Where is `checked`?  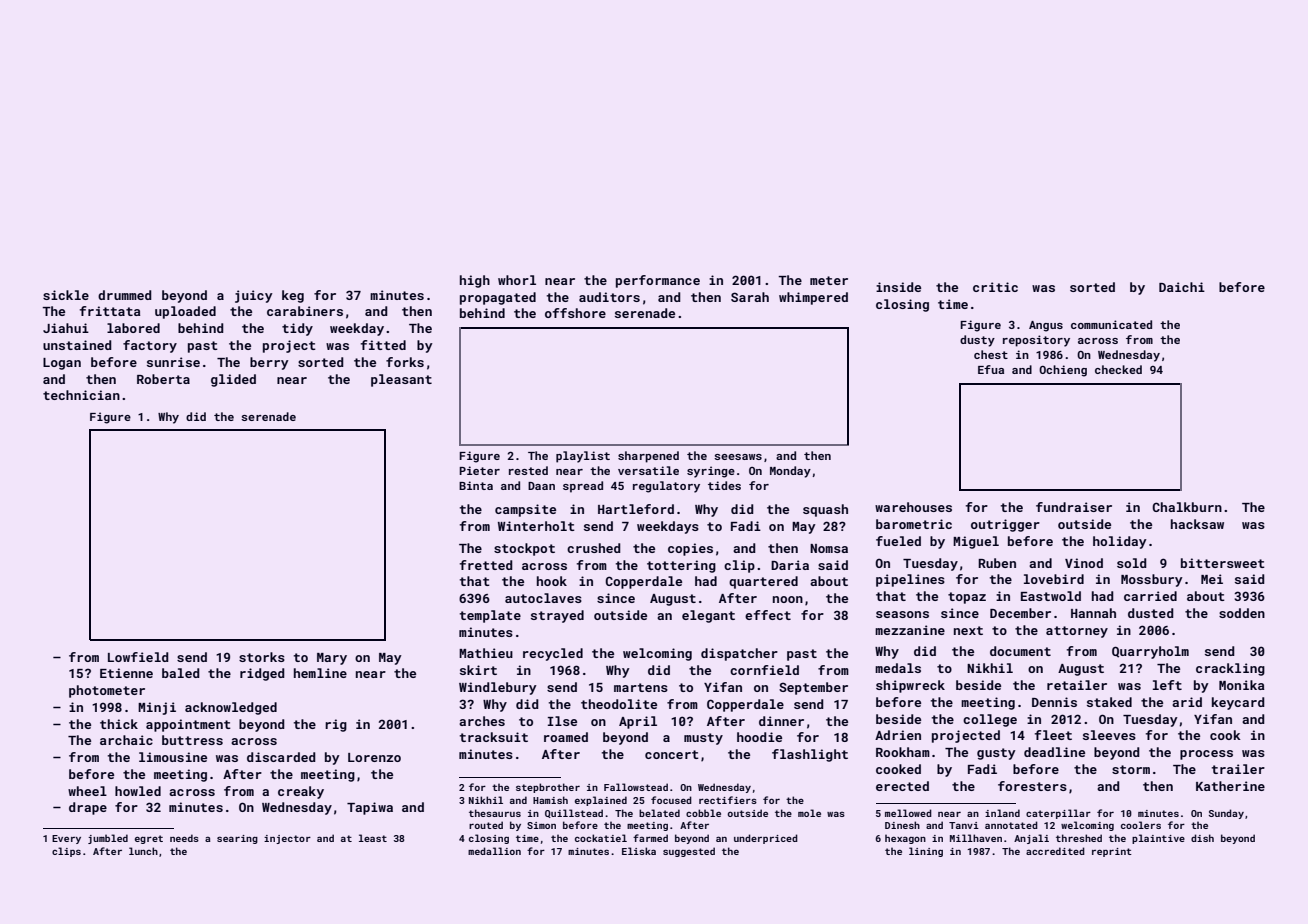
checked is located at coordinates (1118, 369).
